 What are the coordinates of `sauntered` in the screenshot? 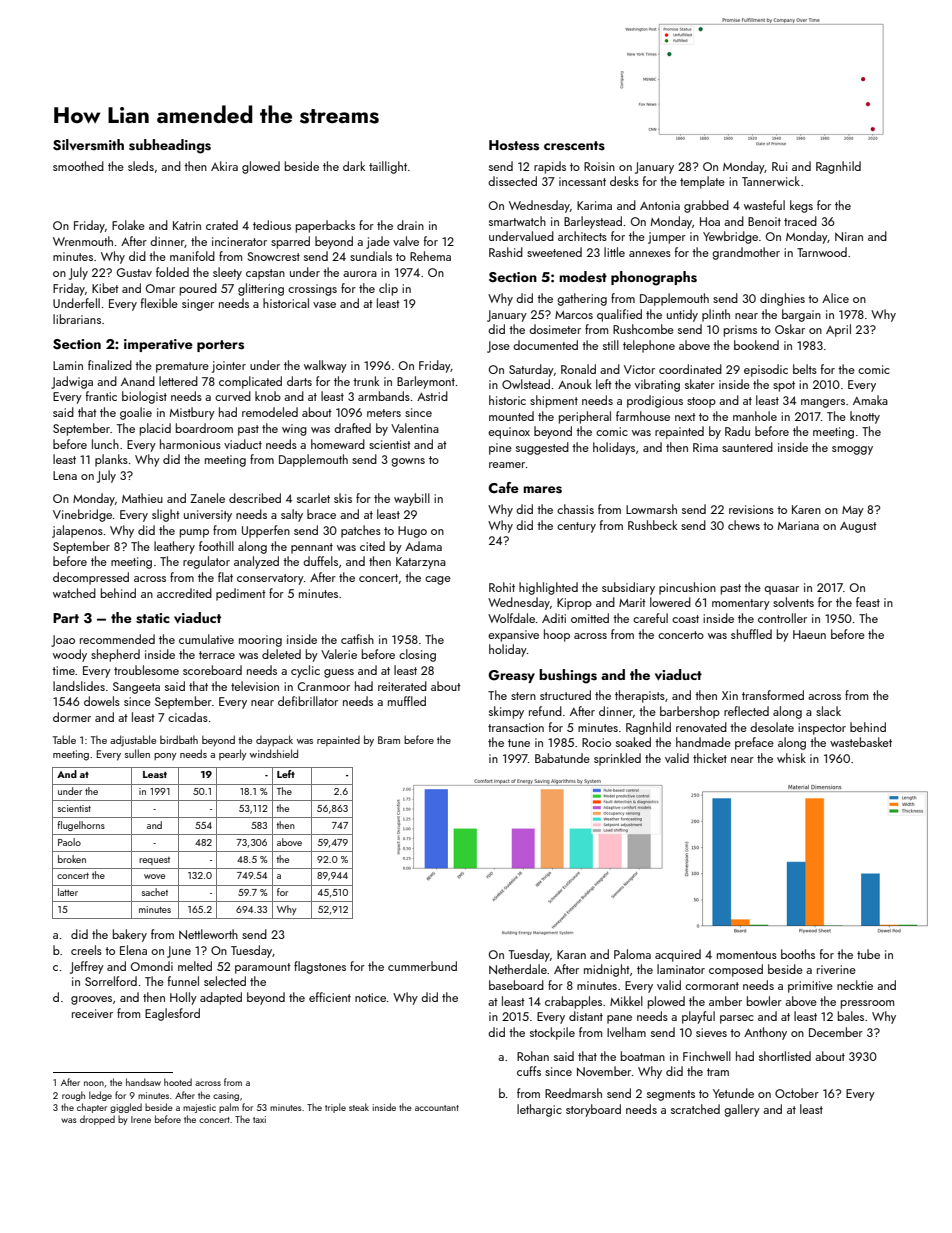 It's located at (747, 447).
